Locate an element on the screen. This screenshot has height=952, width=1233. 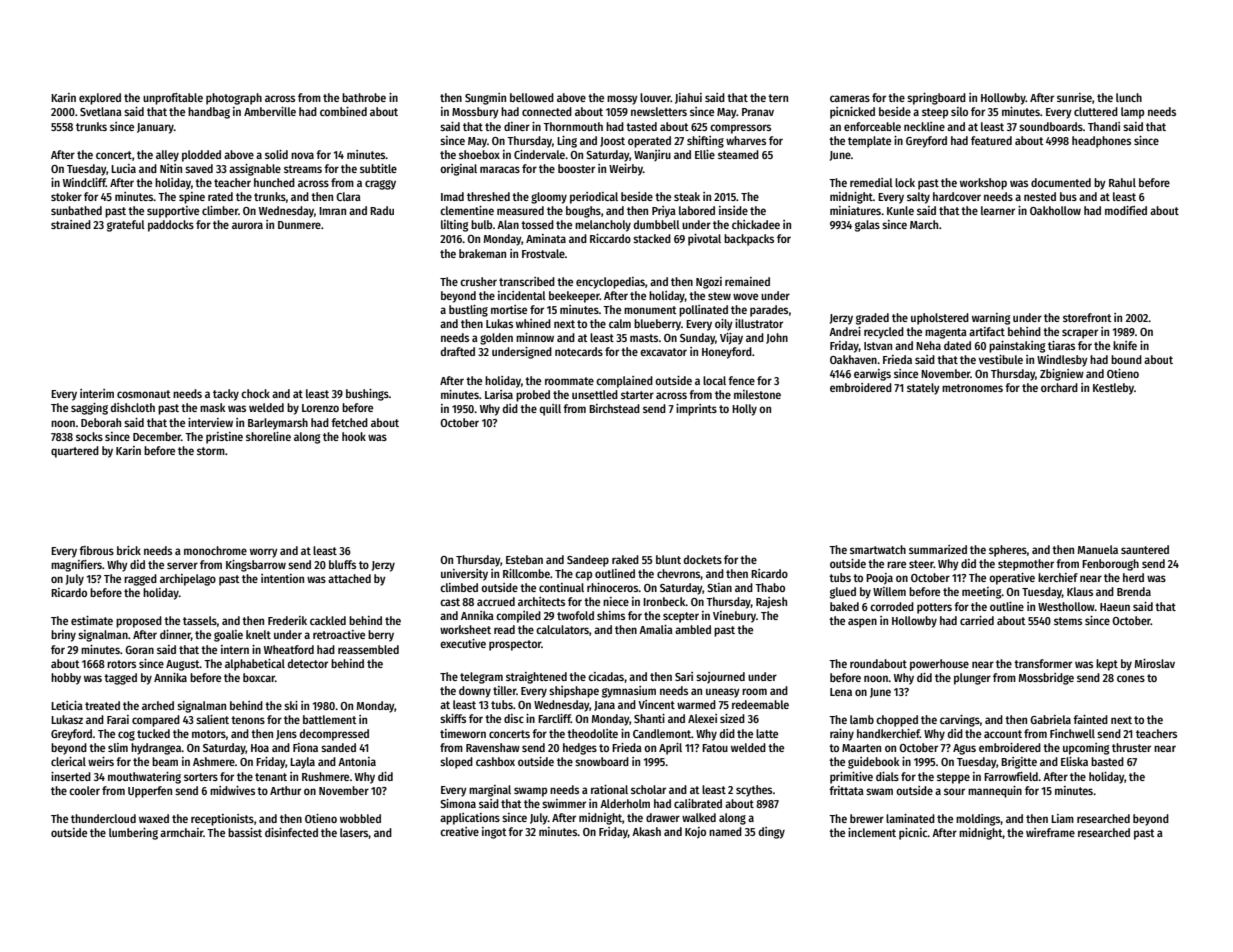
Kestleby is located at coordinates (1113, 389).
